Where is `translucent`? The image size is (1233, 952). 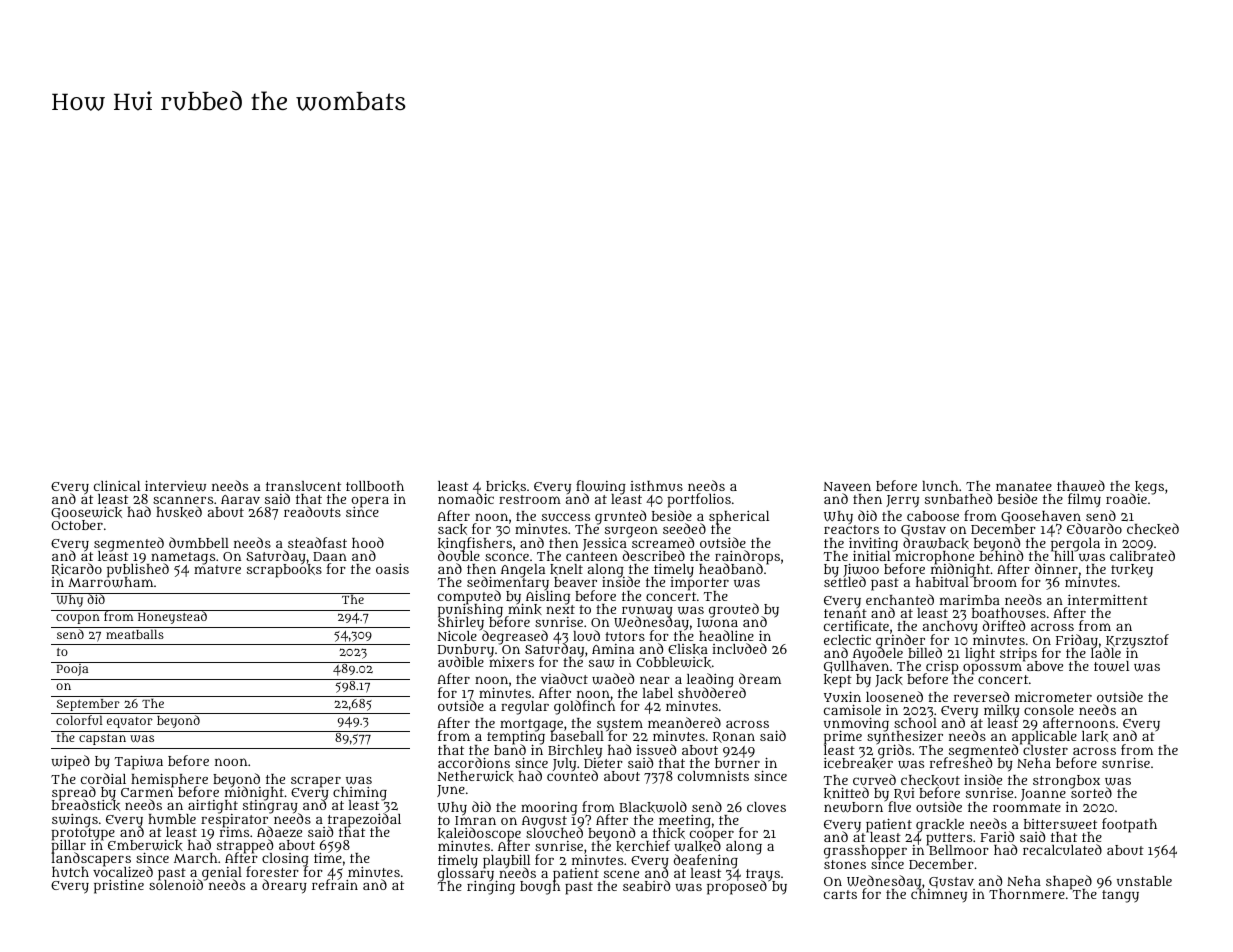 translucent is located at coordinates (303, 486).
